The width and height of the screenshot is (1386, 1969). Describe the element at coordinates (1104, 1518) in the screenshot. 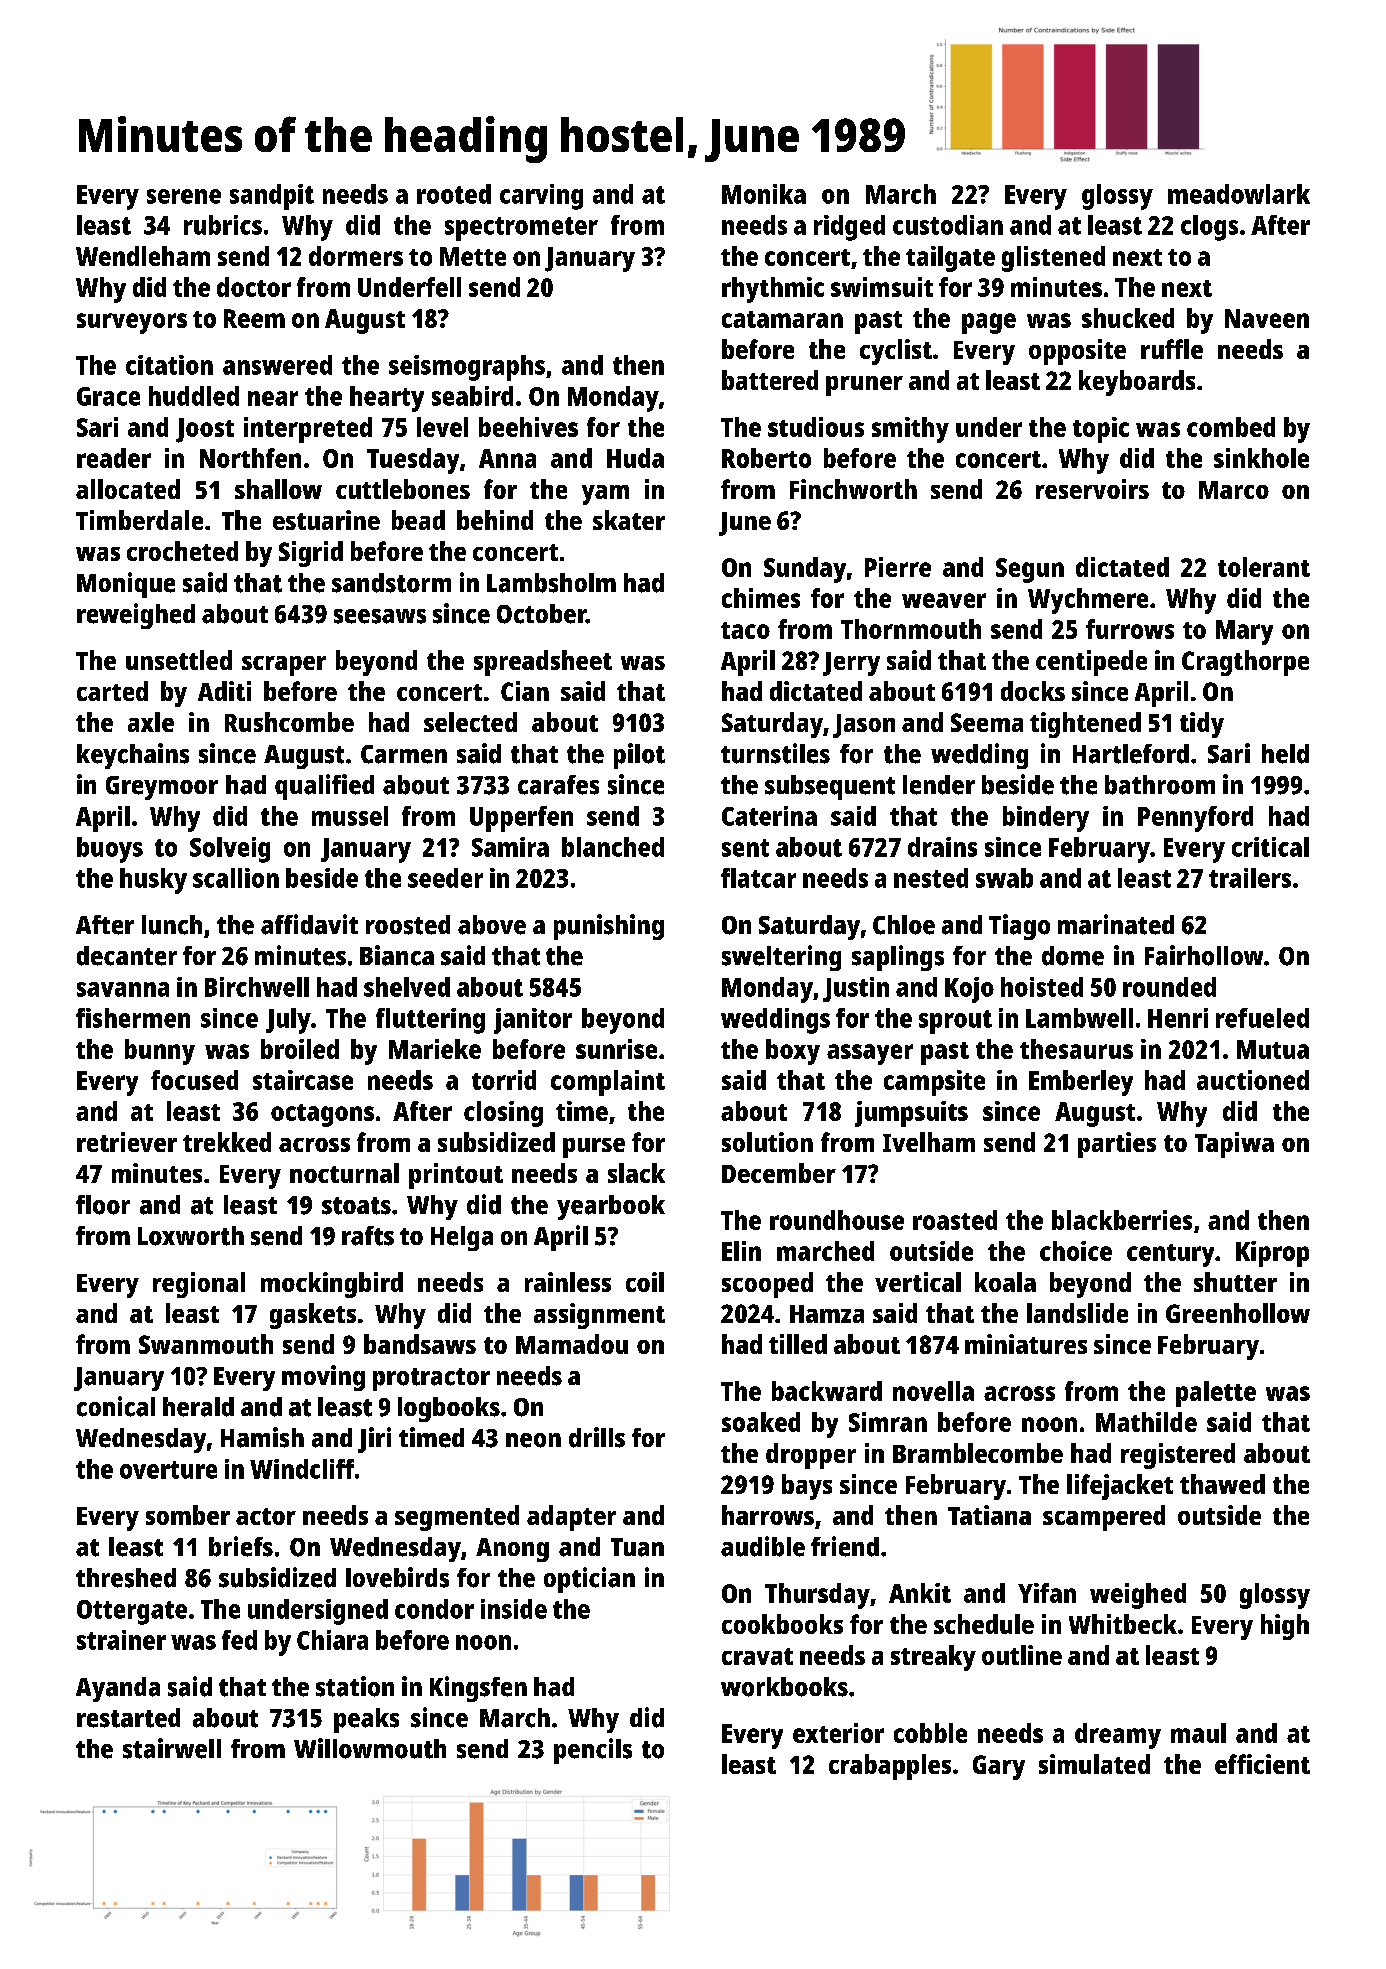

I see `scampered` at that location.
